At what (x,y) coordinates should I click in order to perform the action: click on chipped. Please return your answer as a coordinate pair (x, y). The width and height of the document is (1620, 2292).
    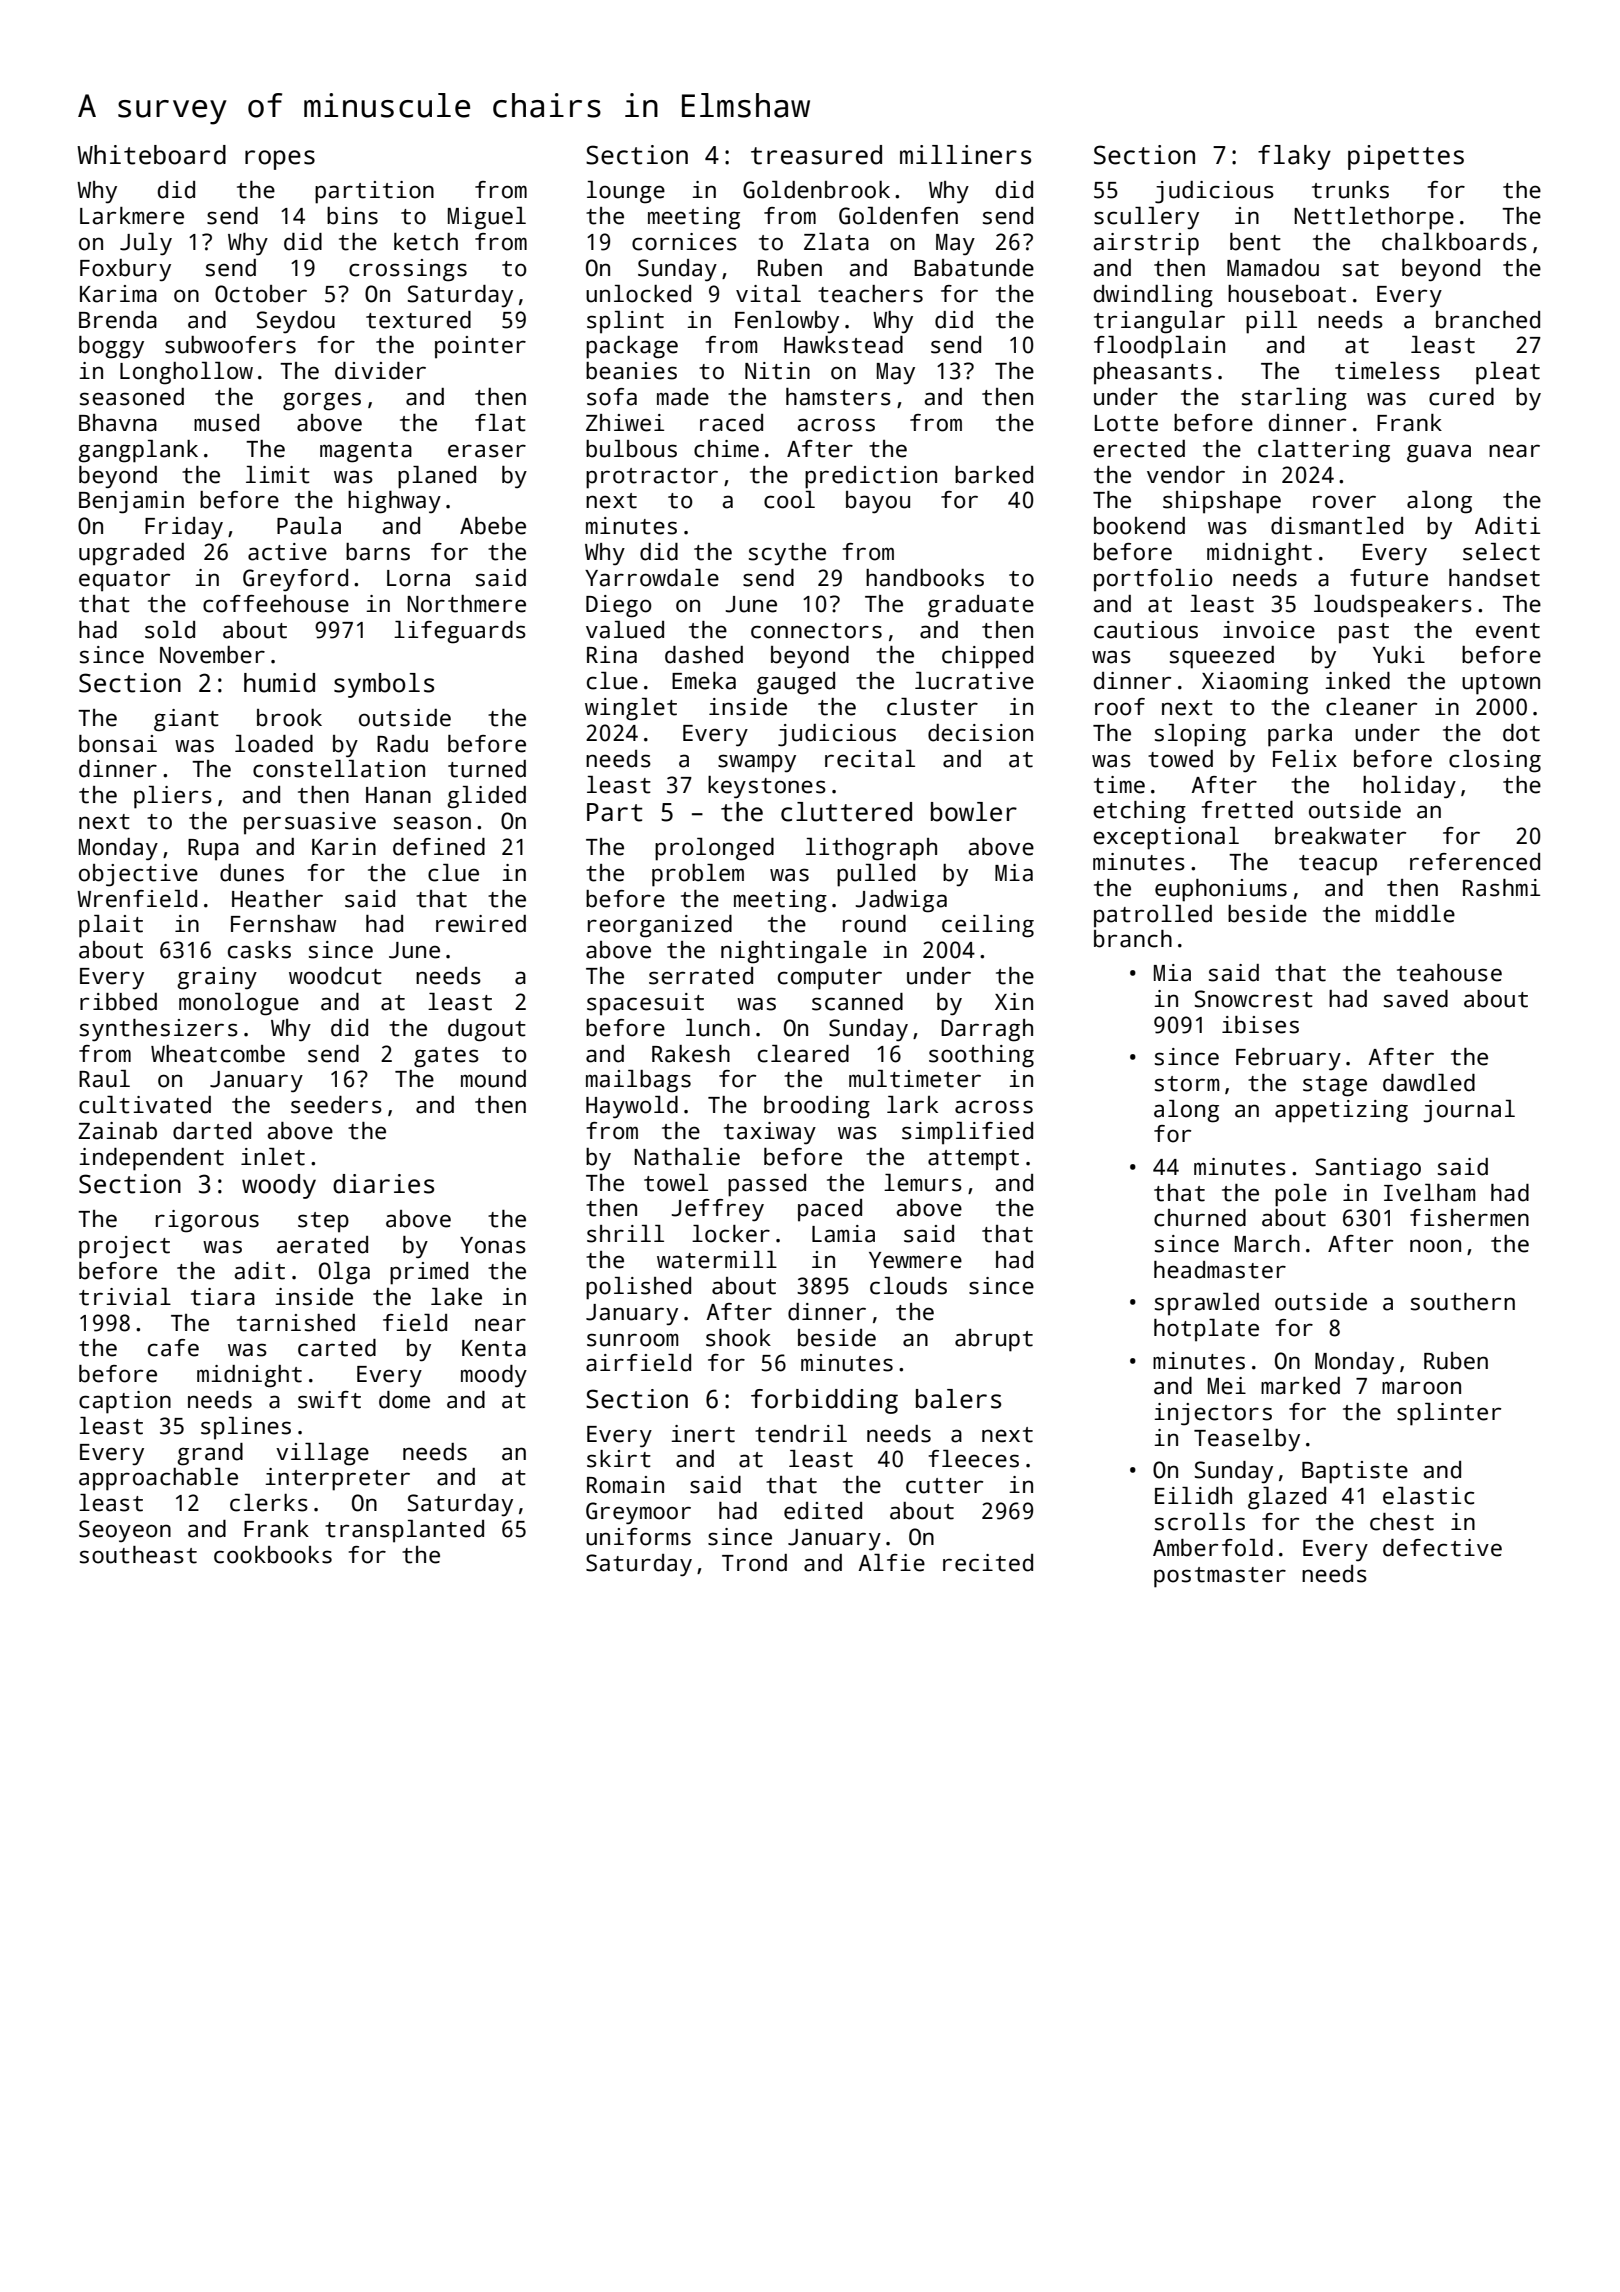
    Looking at the image, I should click on (987, 657).
